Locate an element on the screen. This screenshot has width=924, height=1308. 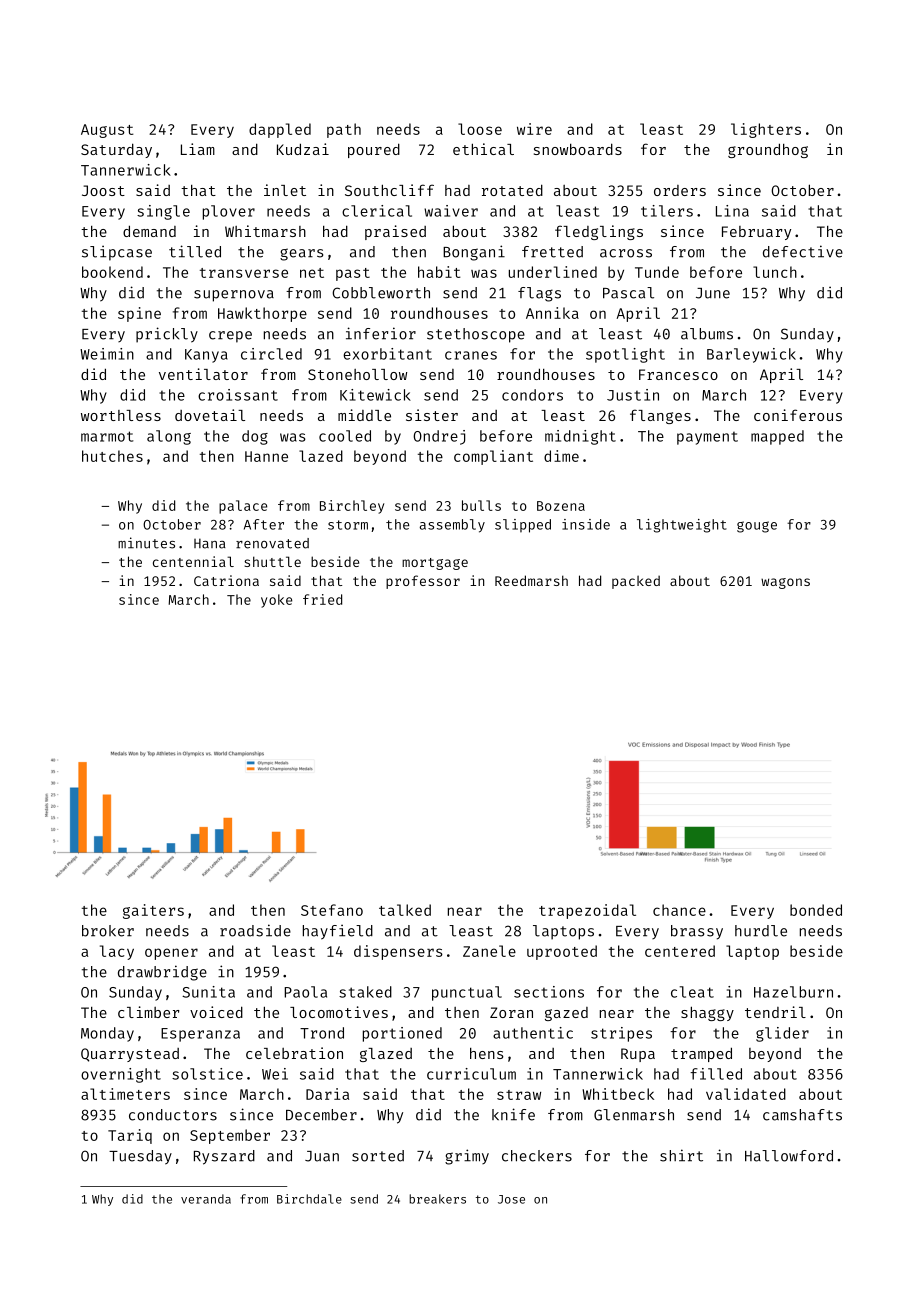
lighters is located at coordinates (766, 130).
